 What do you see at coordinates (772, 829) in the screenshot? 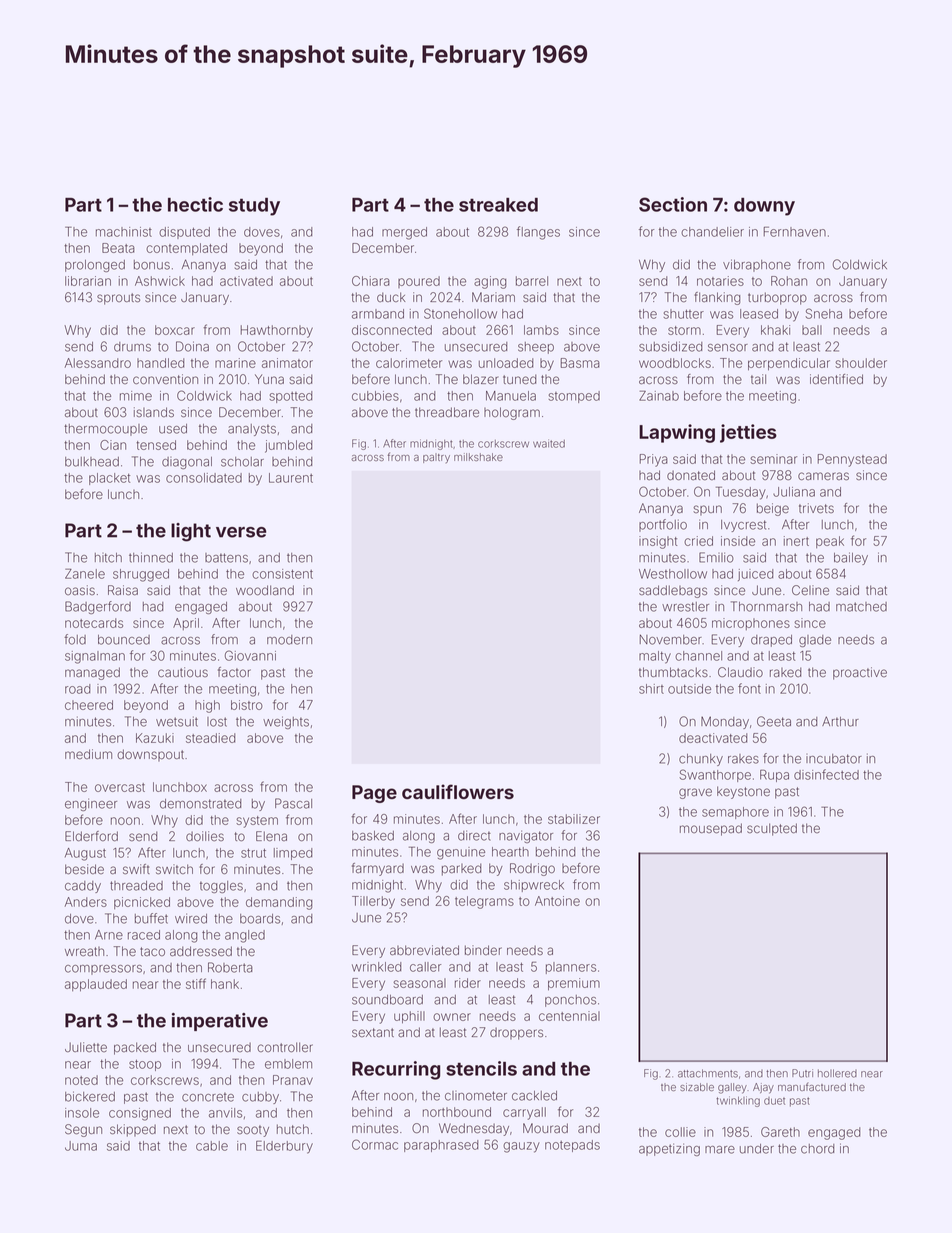
I see `sculpted` at bounding box center [772, 829].
